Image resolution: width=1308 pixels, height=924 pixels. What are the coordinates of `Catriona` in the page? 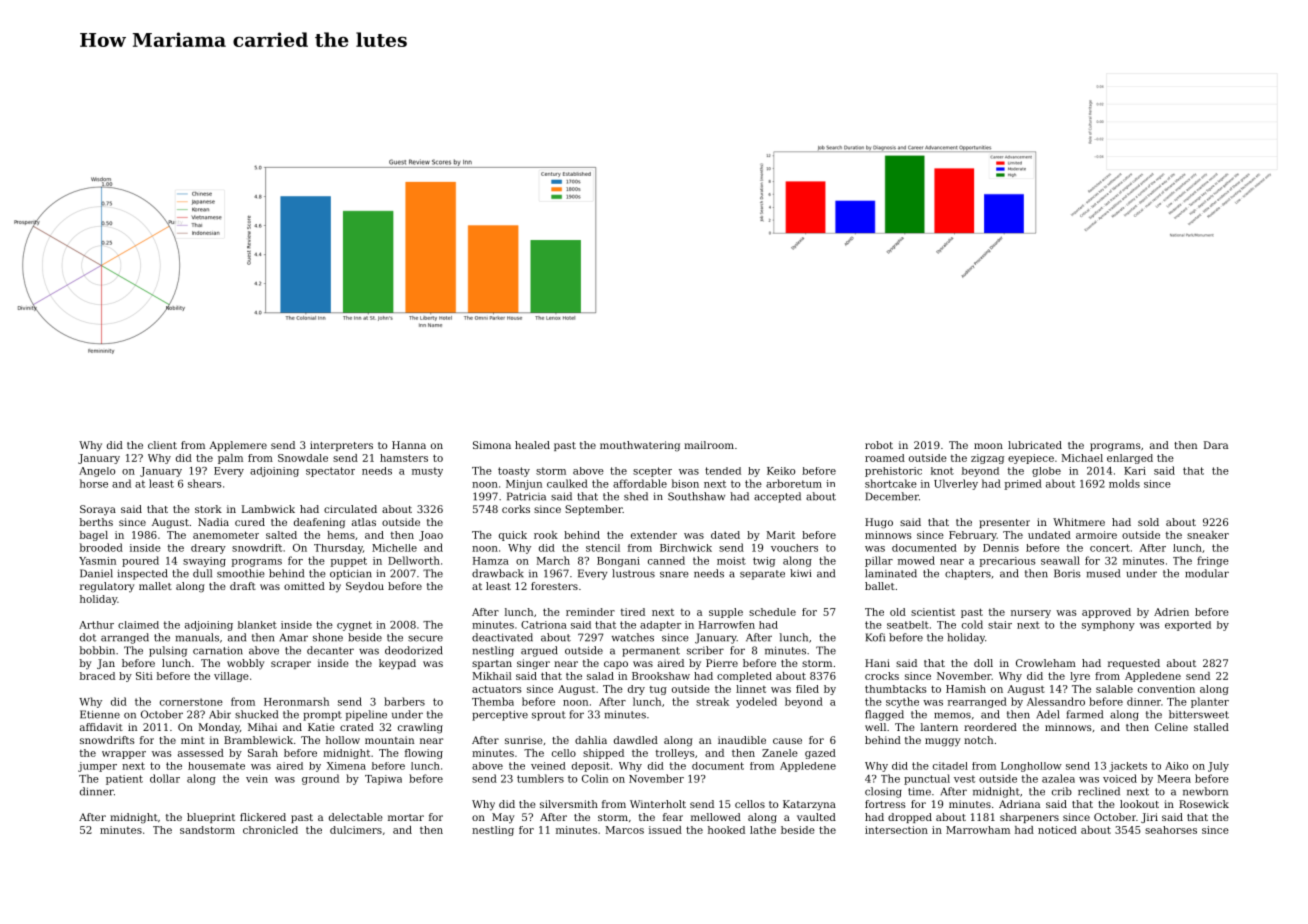 It's located at (544, 625).
